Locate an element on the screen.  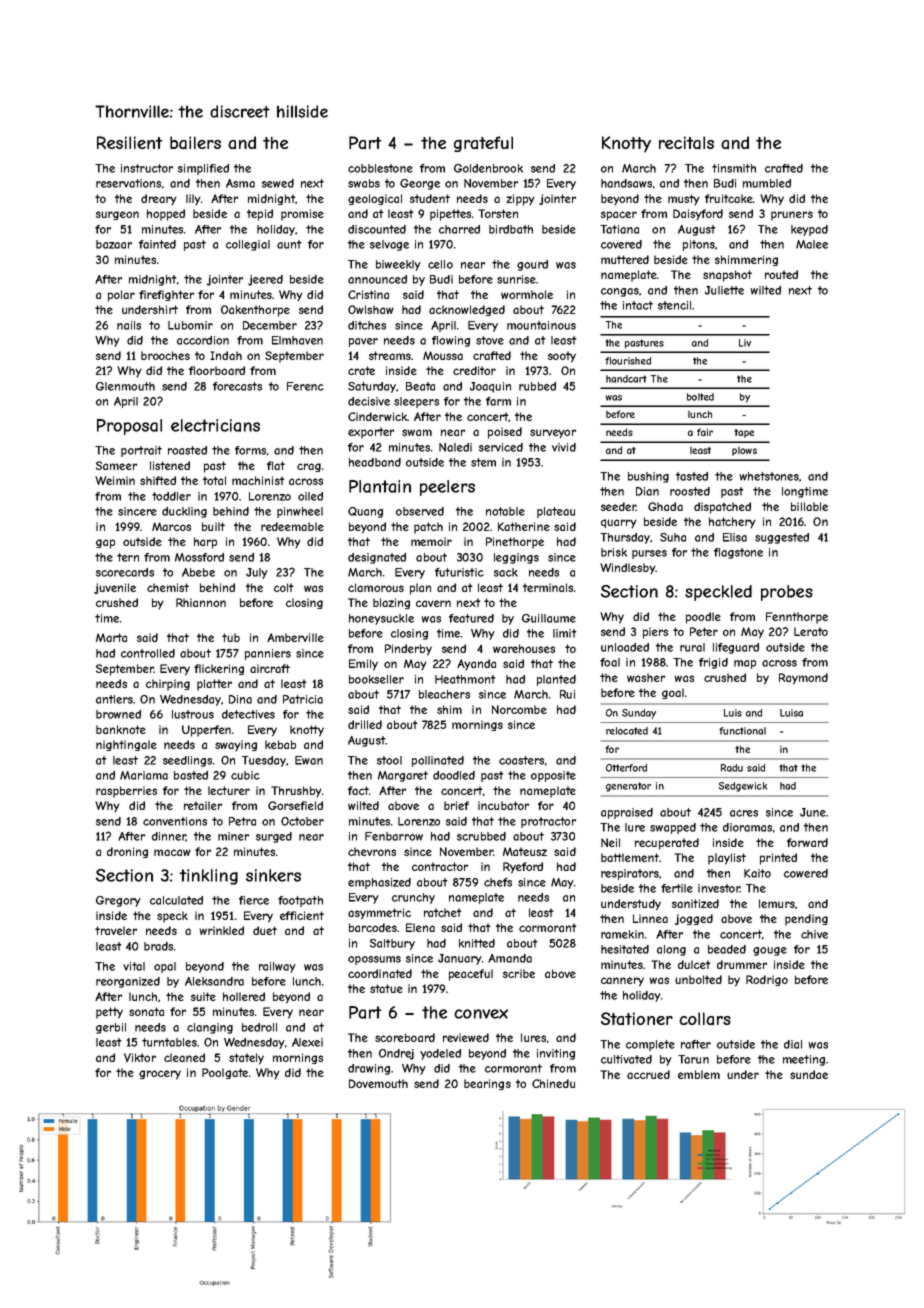
cobblestone is located at coordinates (380, 168).
